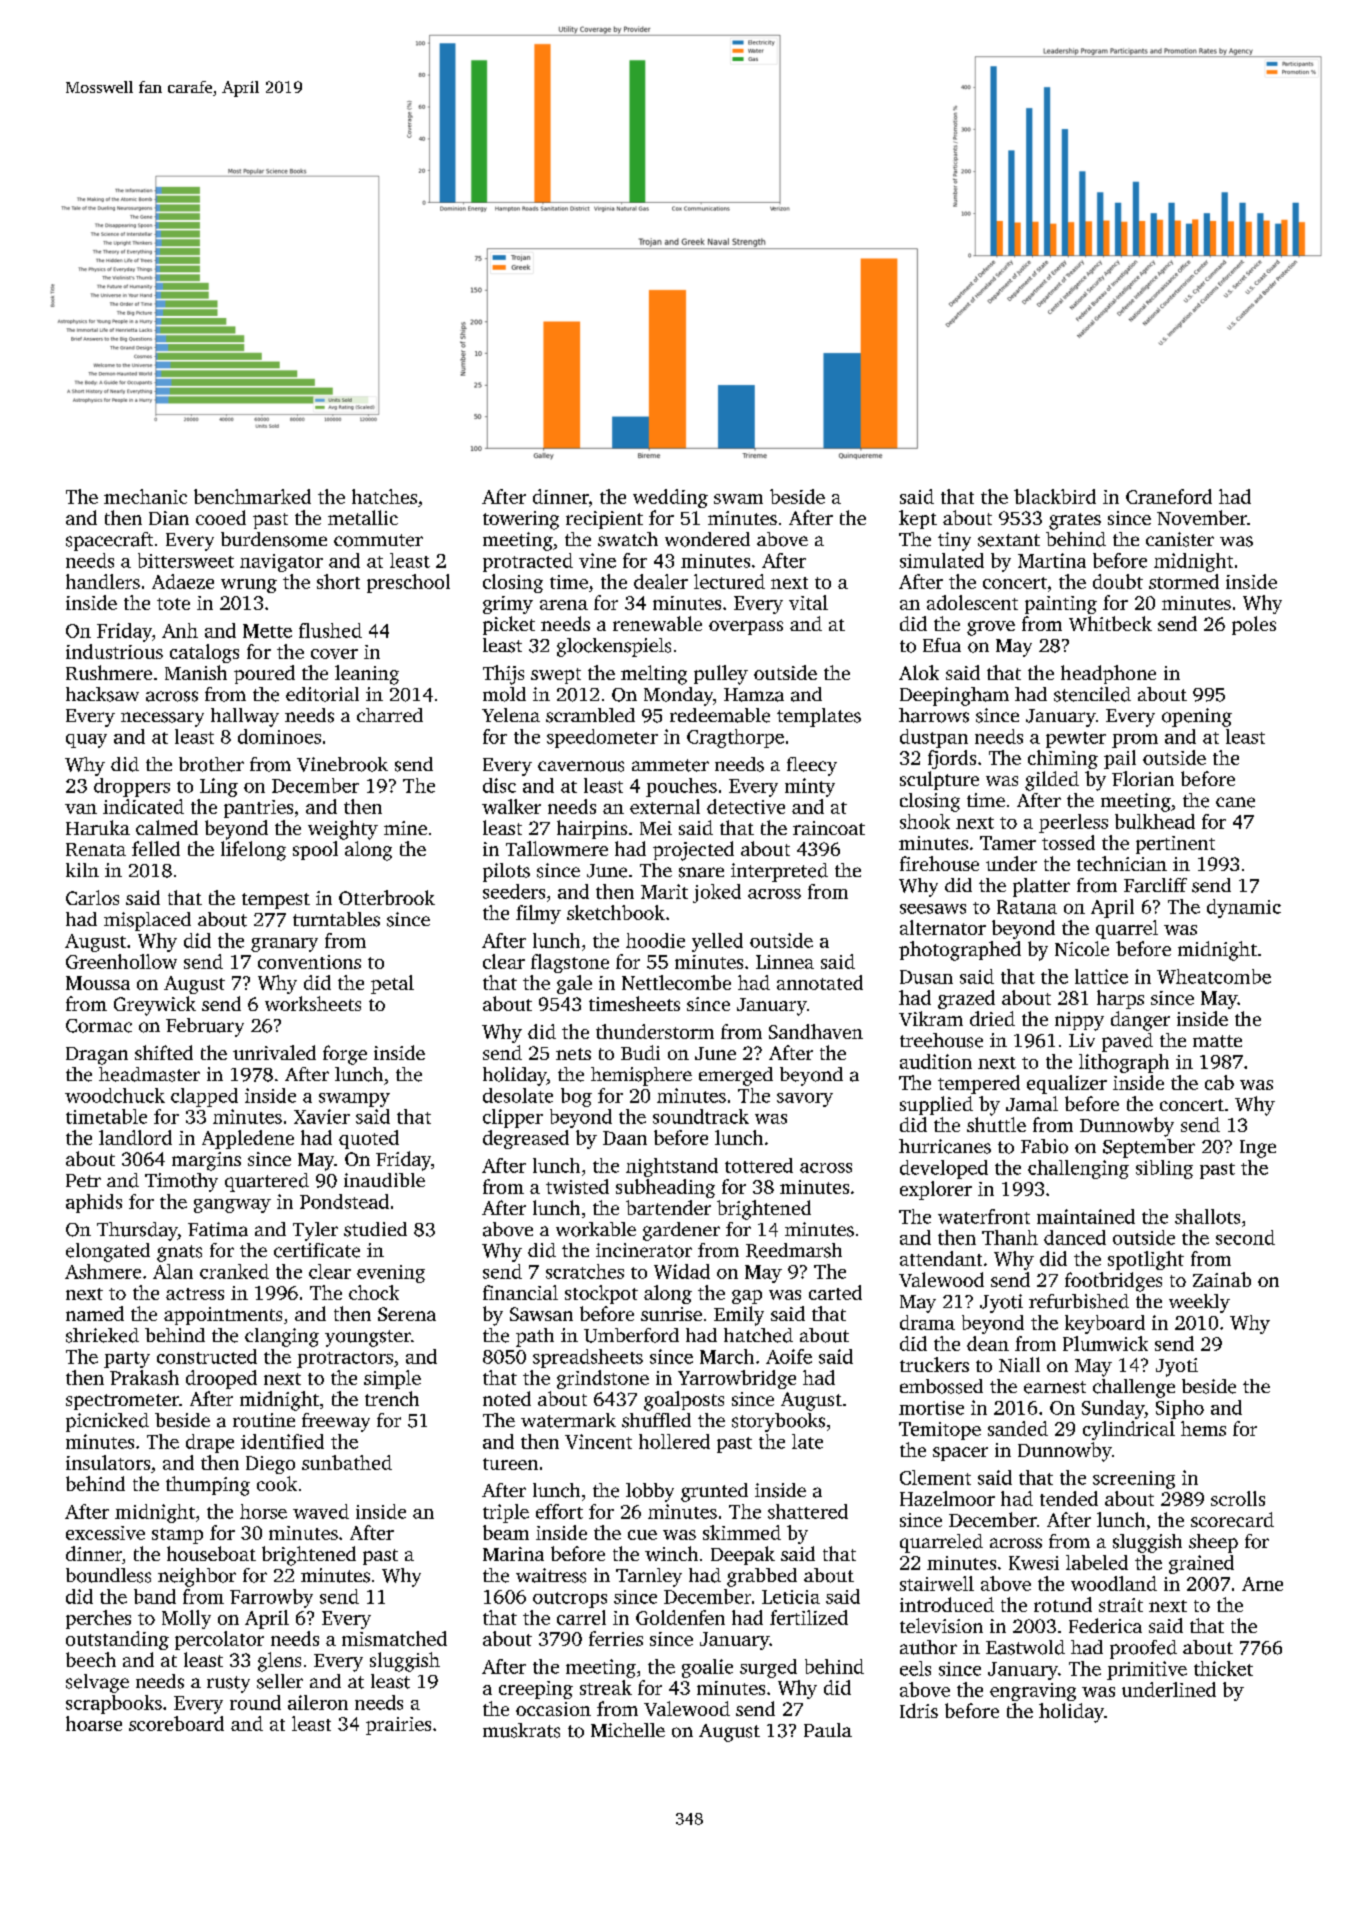  What do you see at coordinates (1219, 1082) in the screenshot?
I see `cab` at bounding box center [1219, 1082].
